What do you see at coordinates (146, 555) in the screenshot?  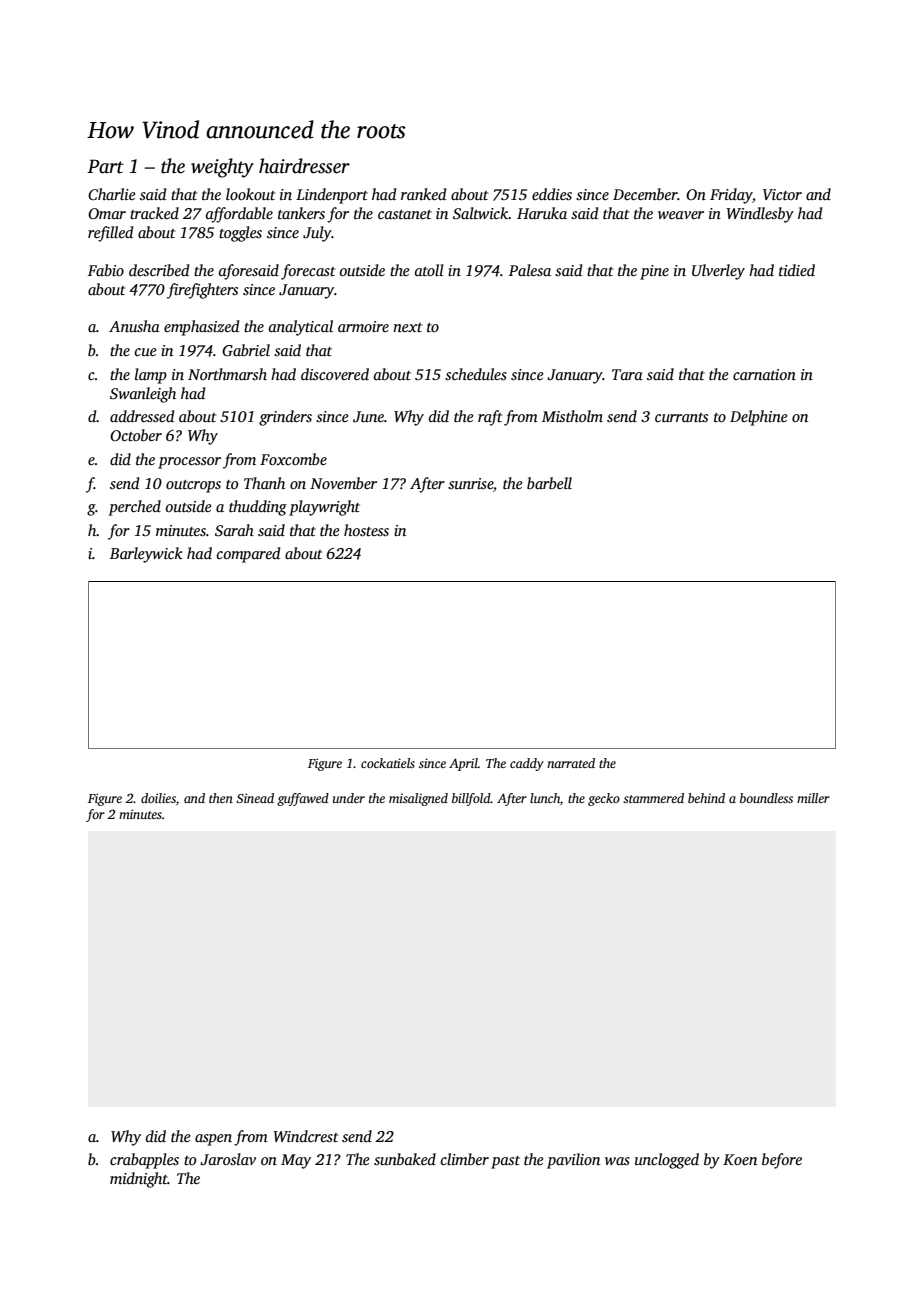 I see `Barleywick` at bounding box center [146, 555].
